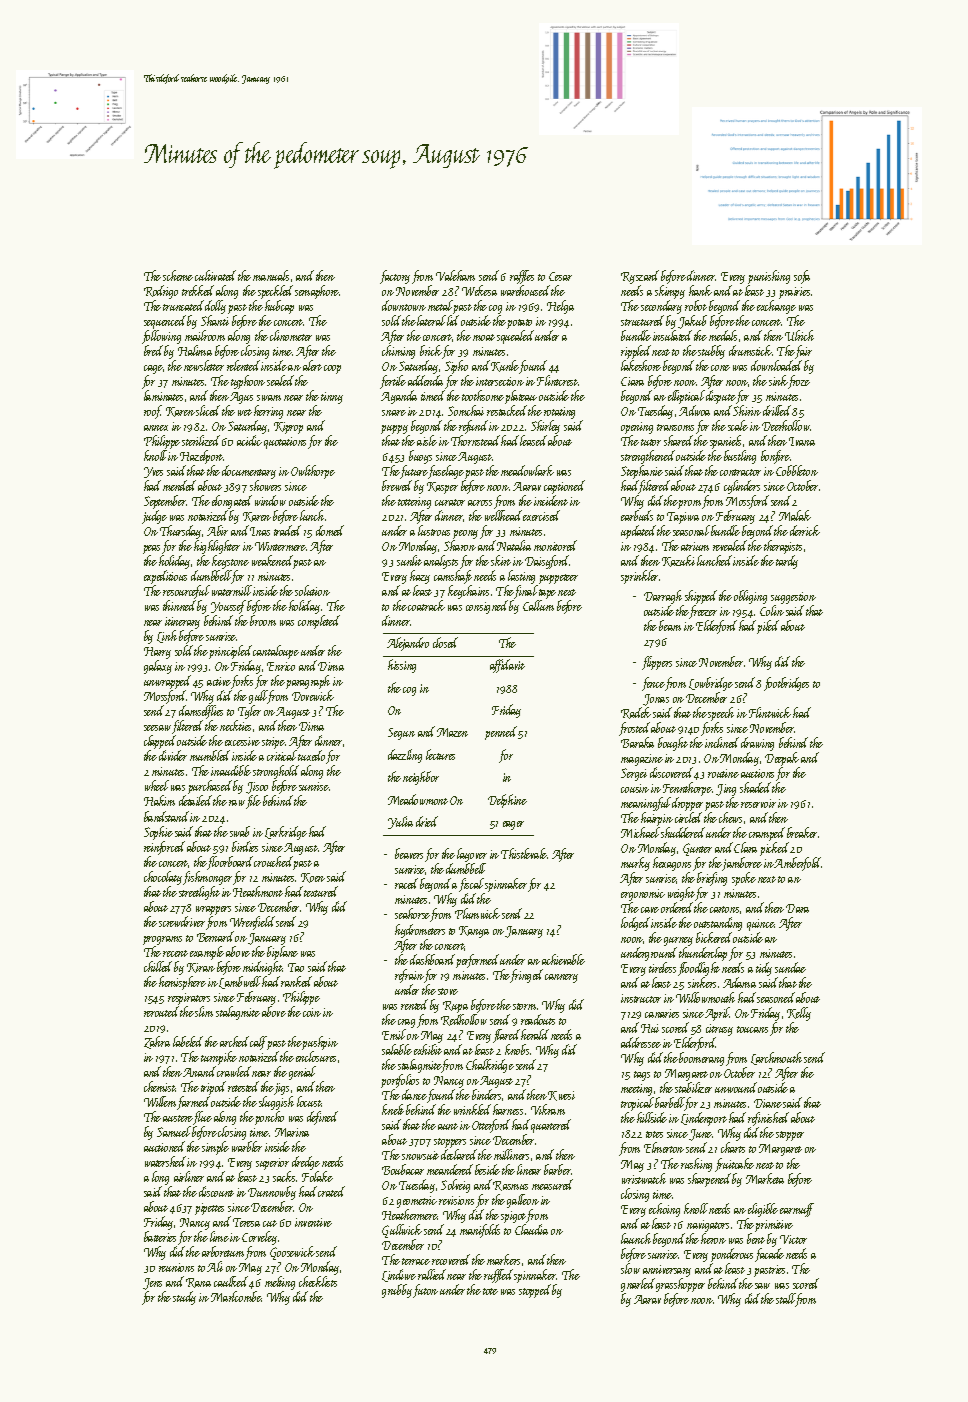 This document has height=1402, width=968. I want to click on Cobbleton, so click(797, 470).
